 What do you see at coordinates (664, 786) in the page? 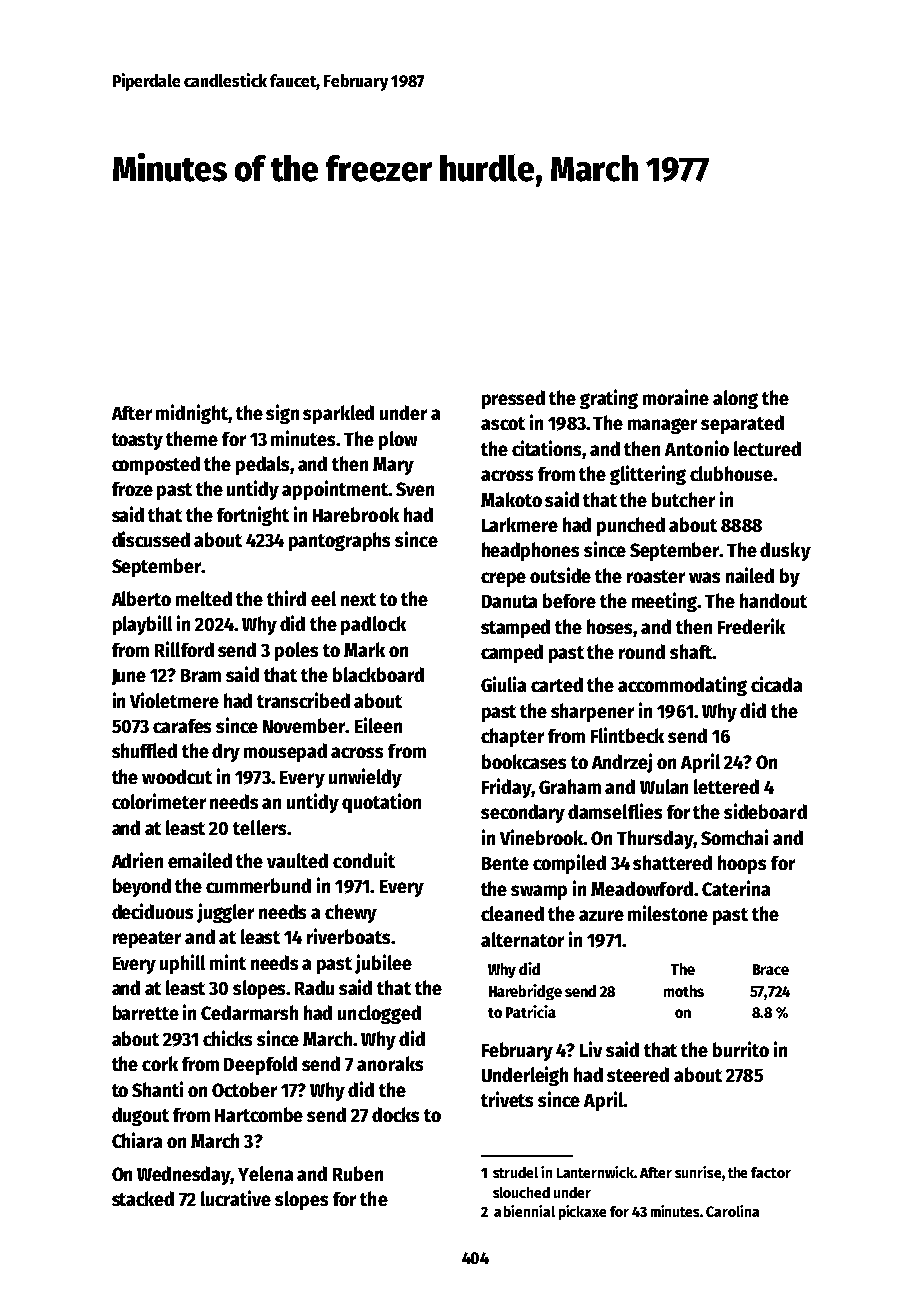
I see `Wulan` at bounding box center [664, 786].
